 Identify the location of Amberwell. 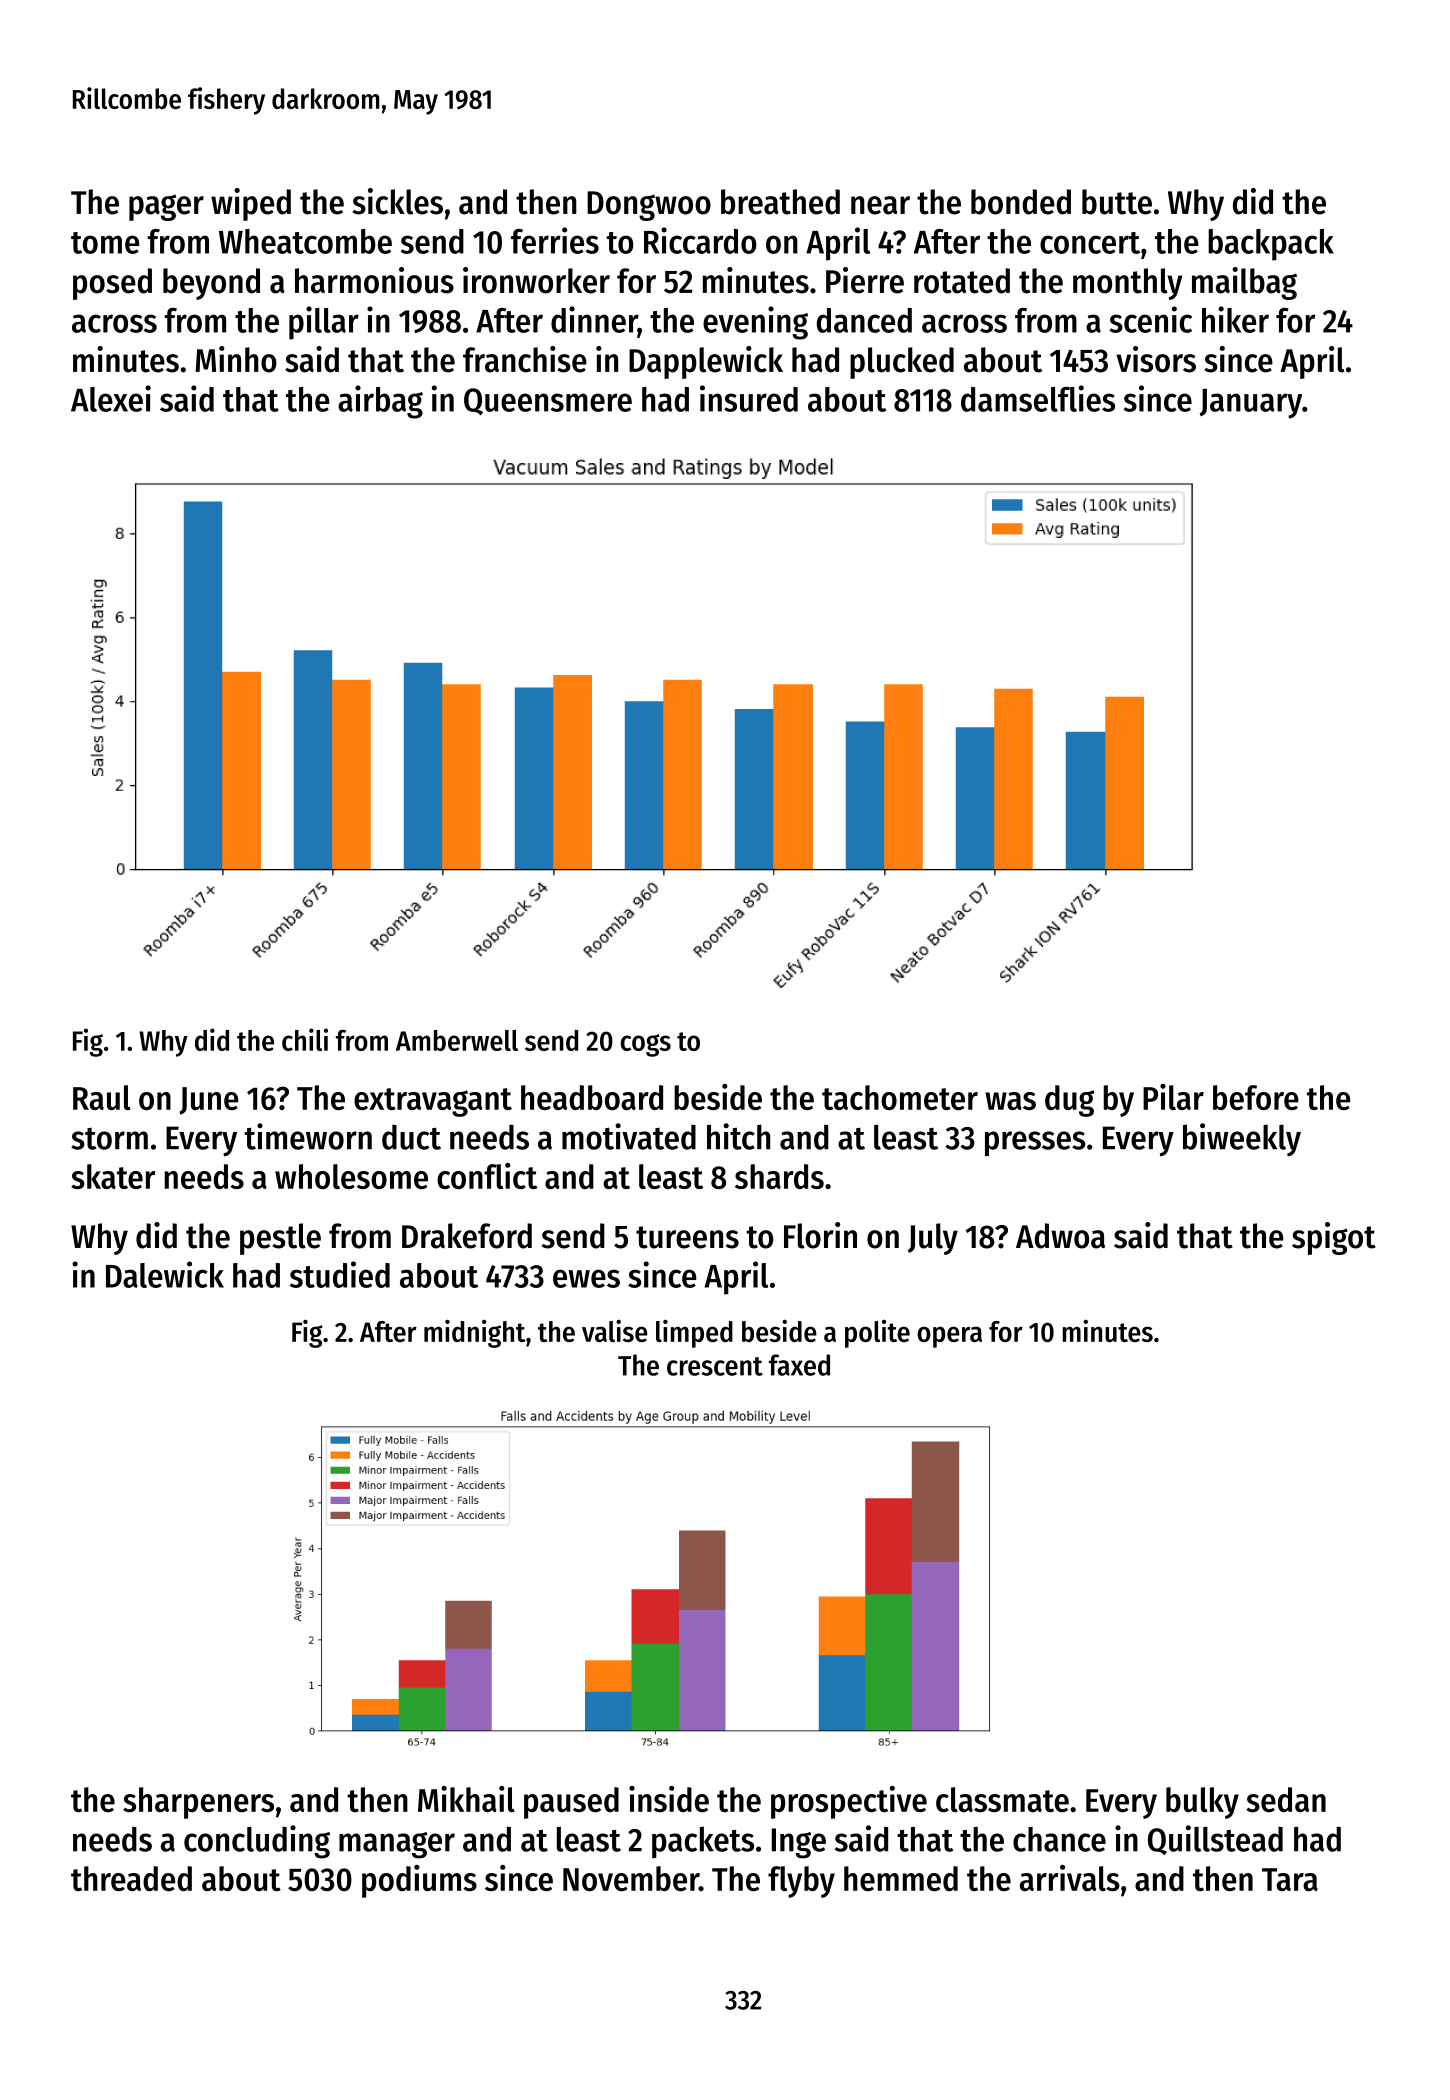
(457, 1040).
